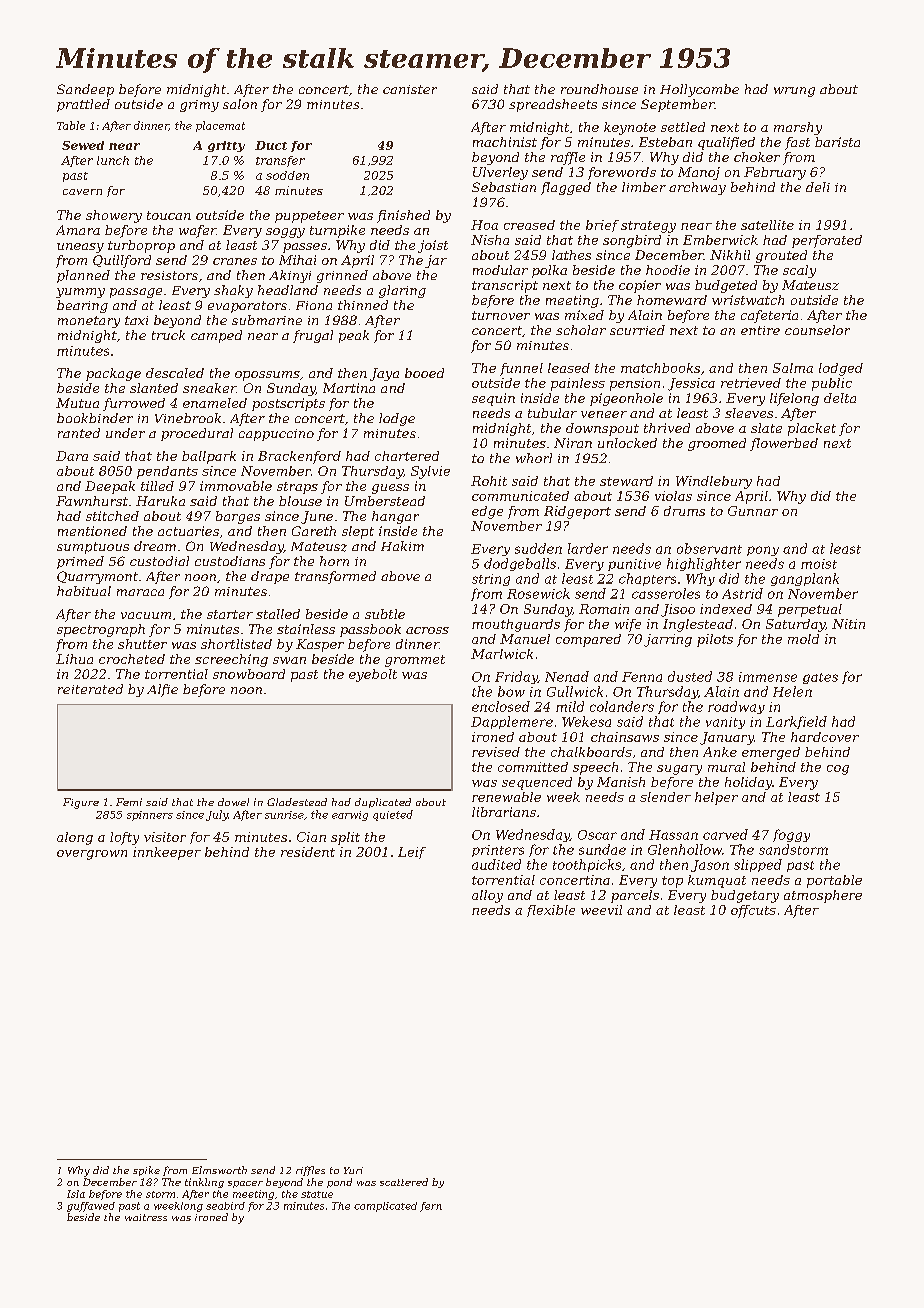  Describe the element at coordinates (496, 752) in the image. I see `revised` at that location.
